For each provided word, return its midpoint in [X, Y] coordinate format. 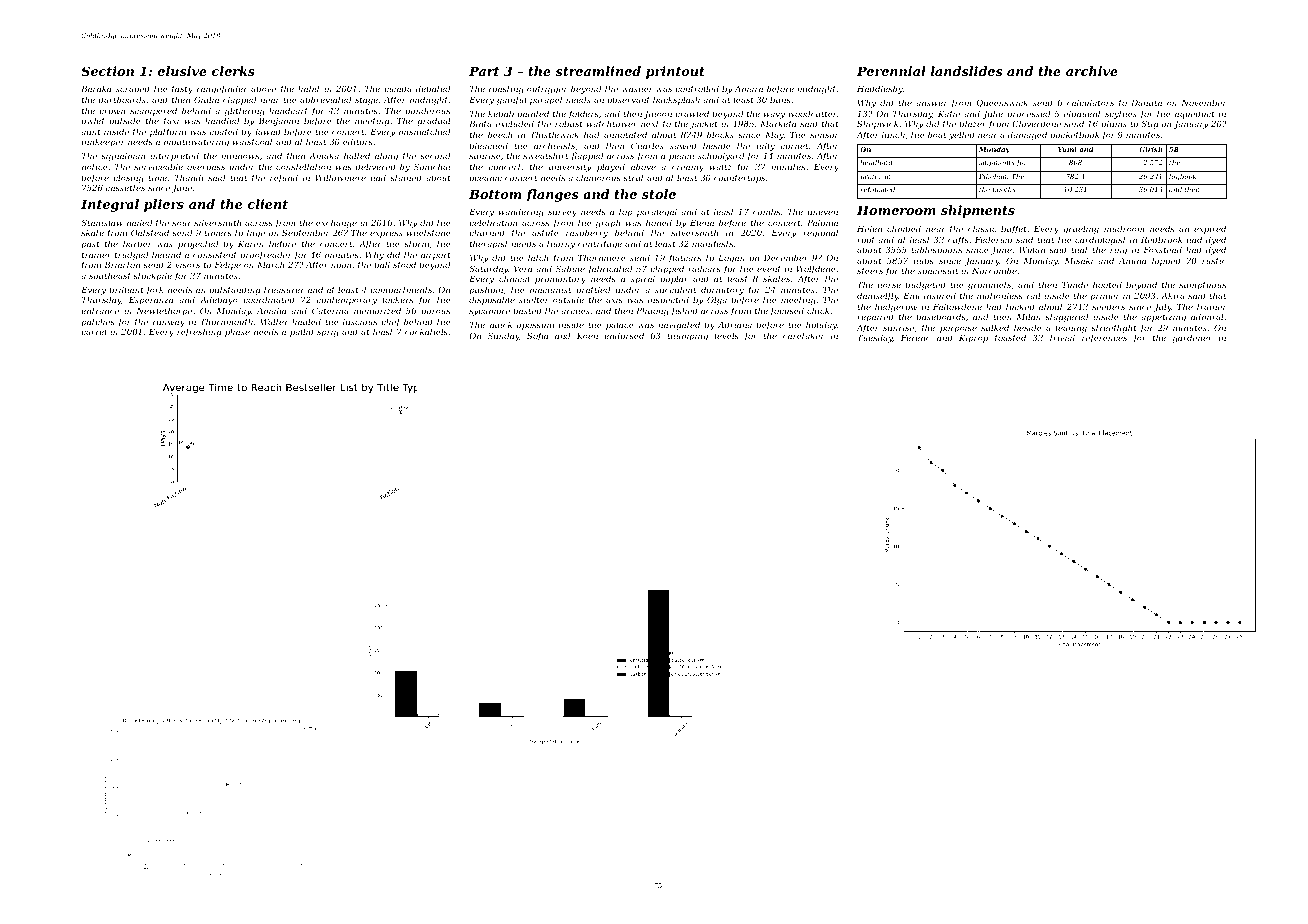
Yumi [1067, 149]
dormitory [722, 290]
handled [222, 120]
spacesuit [938, 272]
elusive [182, 71]
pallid [302, 332]
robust [569, 123]
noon [341, 265]
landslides [966, 71]
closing [128, 178]
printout [675, 72]
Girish [1151, 149]
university [570, 168]
